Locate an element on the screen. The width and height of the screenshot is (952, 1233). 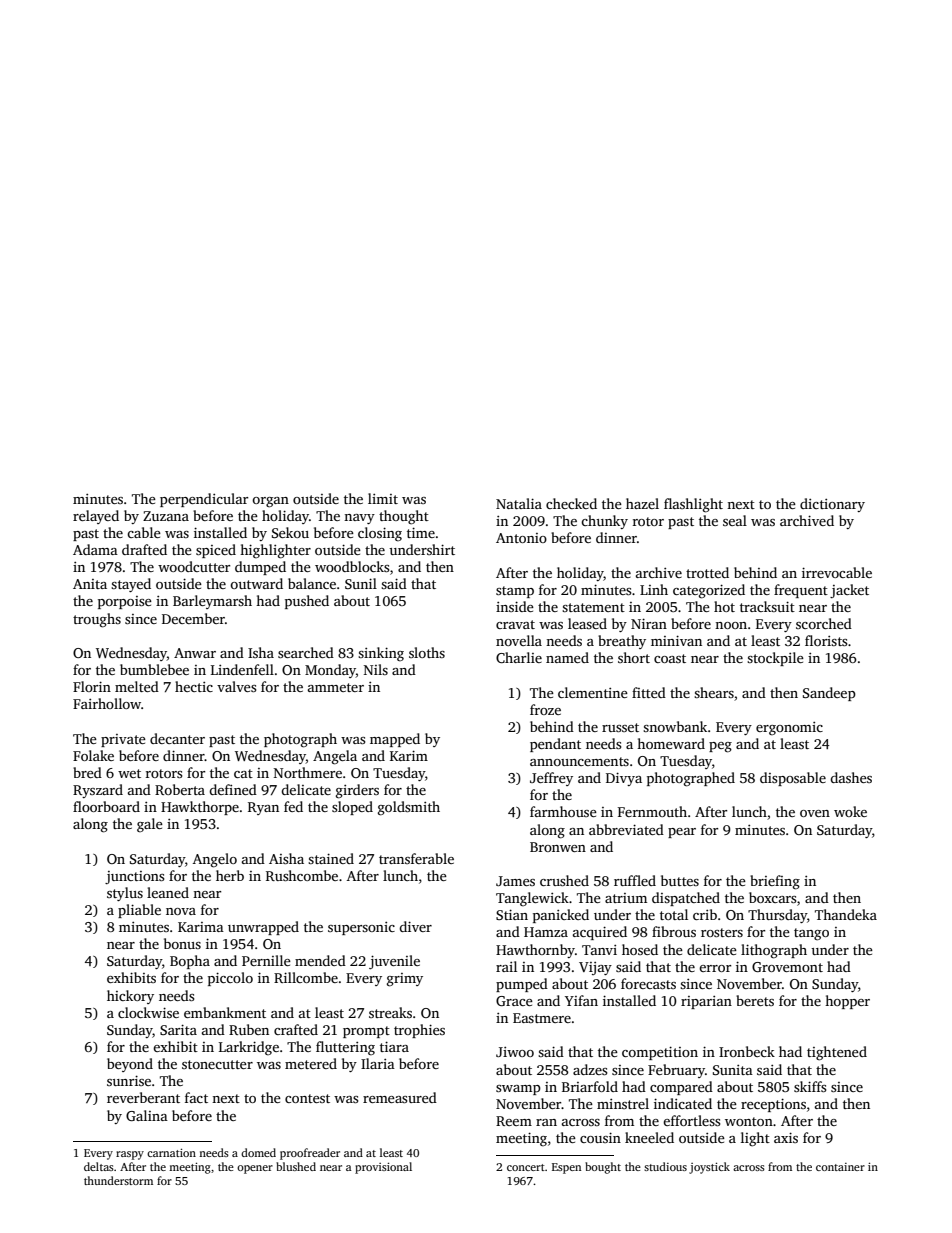
Stian is located at coordinates (512, 914).
